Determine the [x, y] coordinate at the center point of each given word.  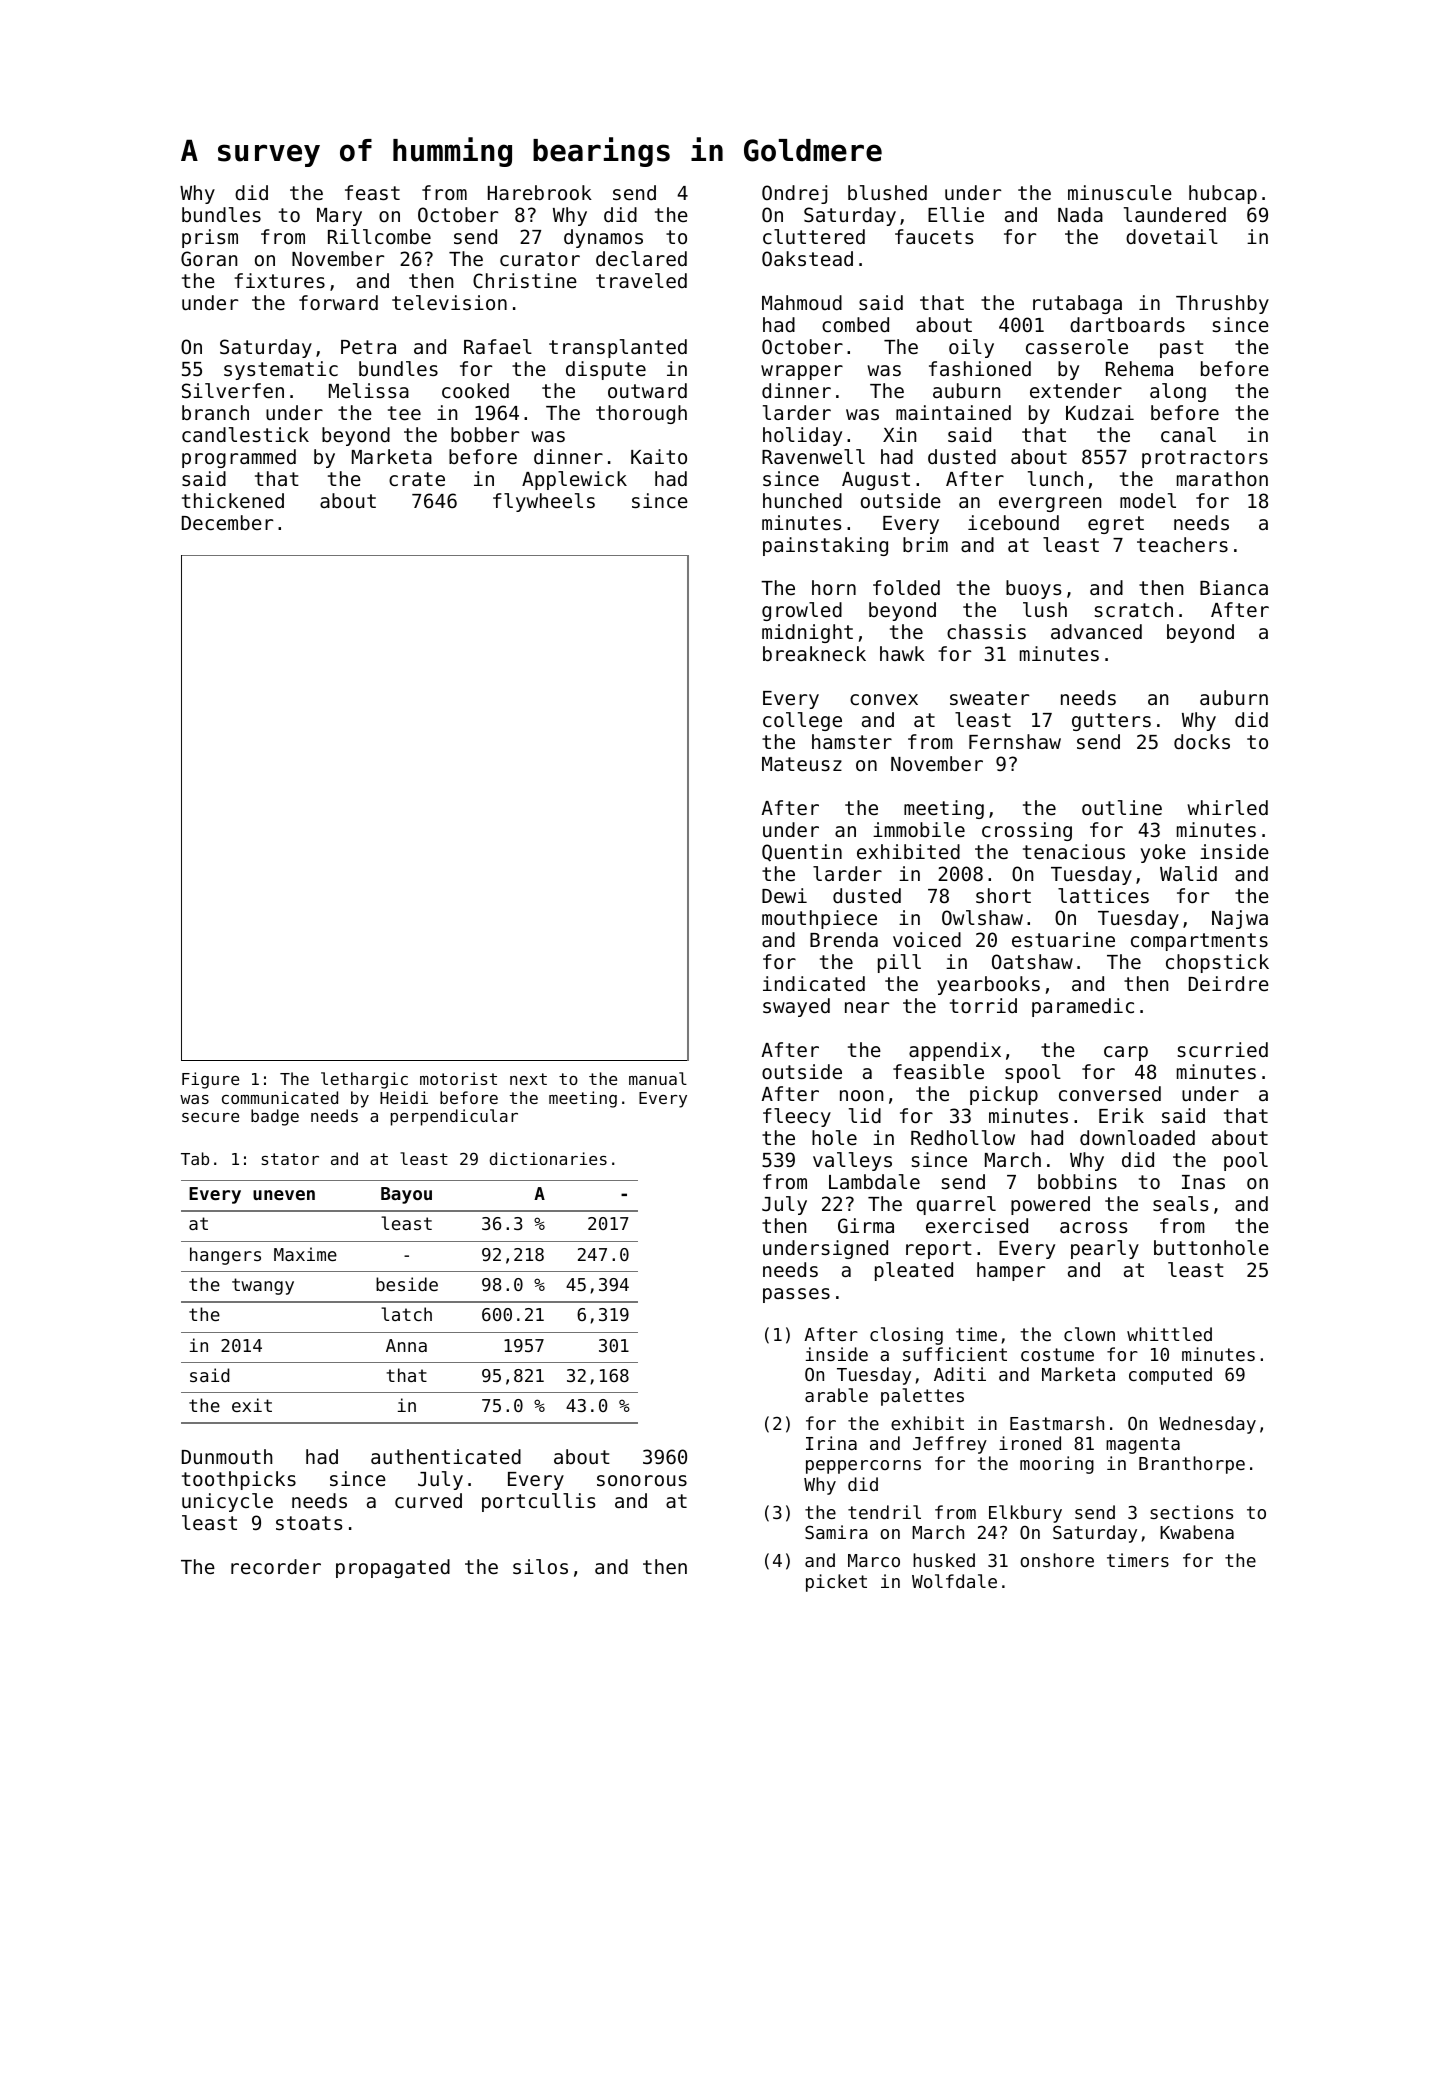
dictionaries [548, 1158]
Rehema [1139, 368]
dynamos [603, 238]
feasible [938, 1071]
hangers [225, 1256]
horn [834, 587]
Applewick [574, 480]
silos [540, 1566]
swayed [796, 1007]
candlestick [245, 434]
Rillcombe [379, 236]
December [227, 522]
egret [1116, 525]
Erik [1121, 1115]
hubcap [1223, 194]
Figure [210, 1080]
